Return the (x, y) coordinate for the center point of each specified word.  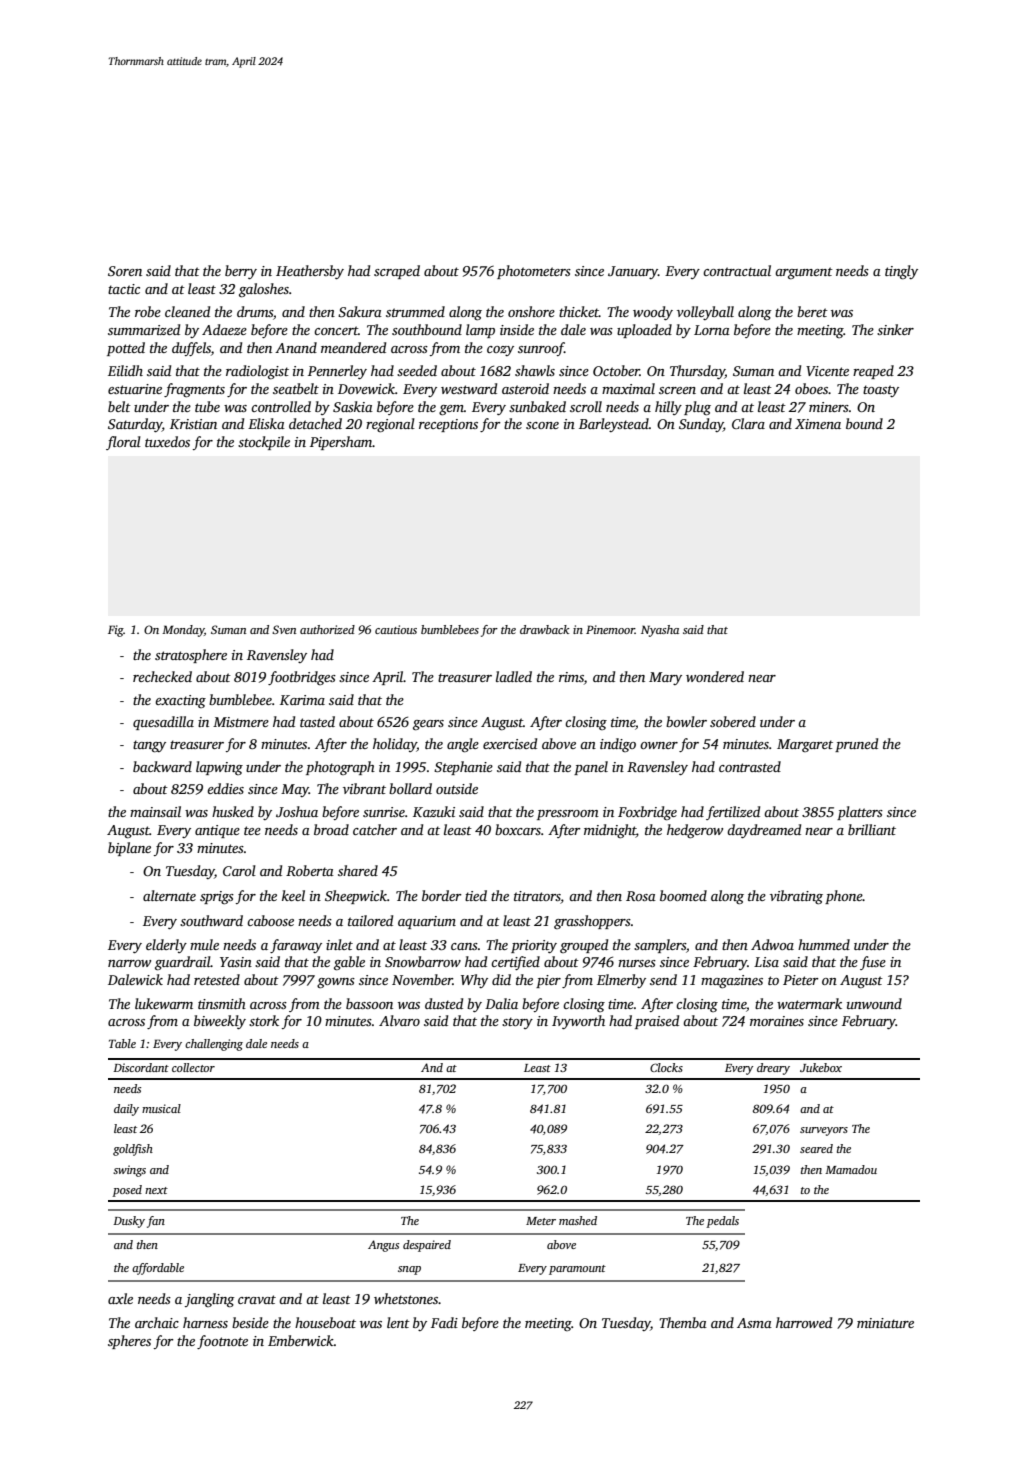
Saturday (135, 425)
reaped (873, 372)
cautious (396, 629)
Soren (125, 271)
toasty (881, 391)
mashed (578, 1220)
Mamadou (851, 1169)
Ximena (818, 424)
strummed (415, 311)
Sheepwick (356, 897)
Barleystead (614, 425)
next (156, 1190)
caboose (270, 920)
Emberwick (301, 1340)
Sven (284, 629)
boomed (683, 895)
